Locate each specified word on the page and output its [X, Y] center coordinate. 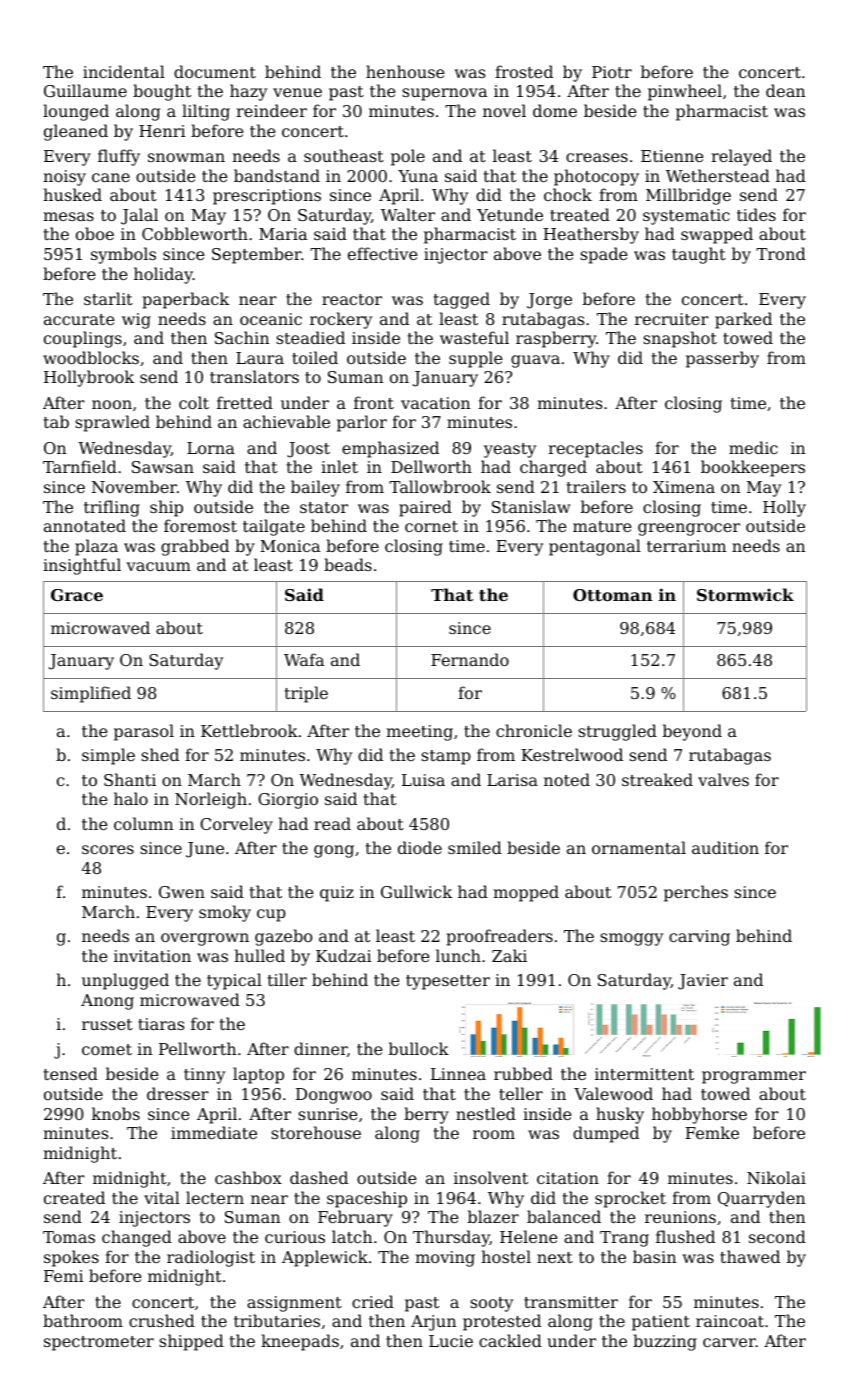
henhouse [405, 71]
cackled [510, 1340]
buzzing [665, 1342]
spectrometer [99, 1343]
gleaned [76, 132]
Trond [781, 253]
